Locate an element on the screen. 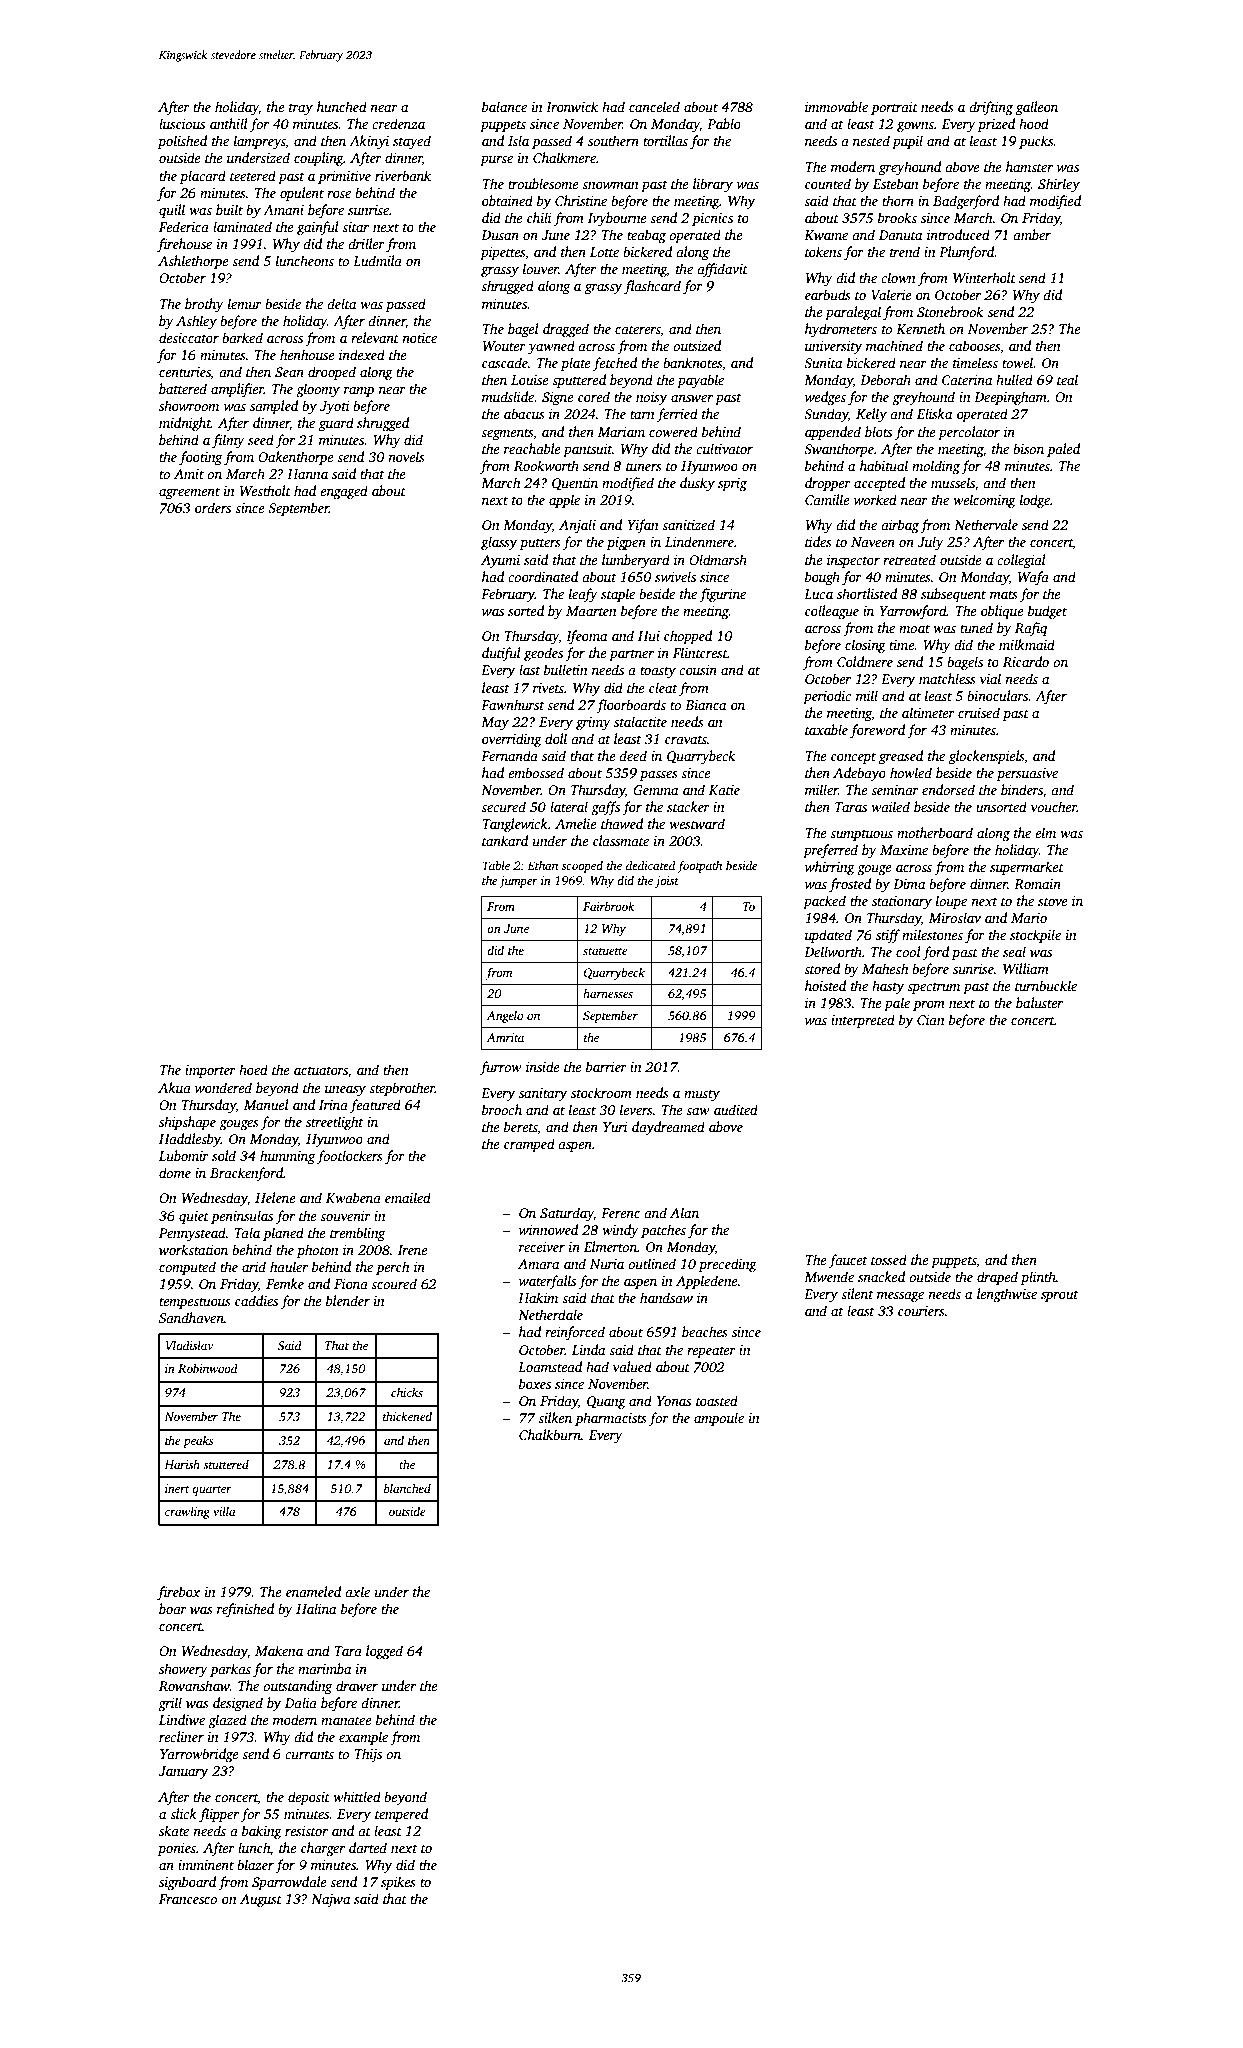  stuttered is located at coordinates (226, 1464).
